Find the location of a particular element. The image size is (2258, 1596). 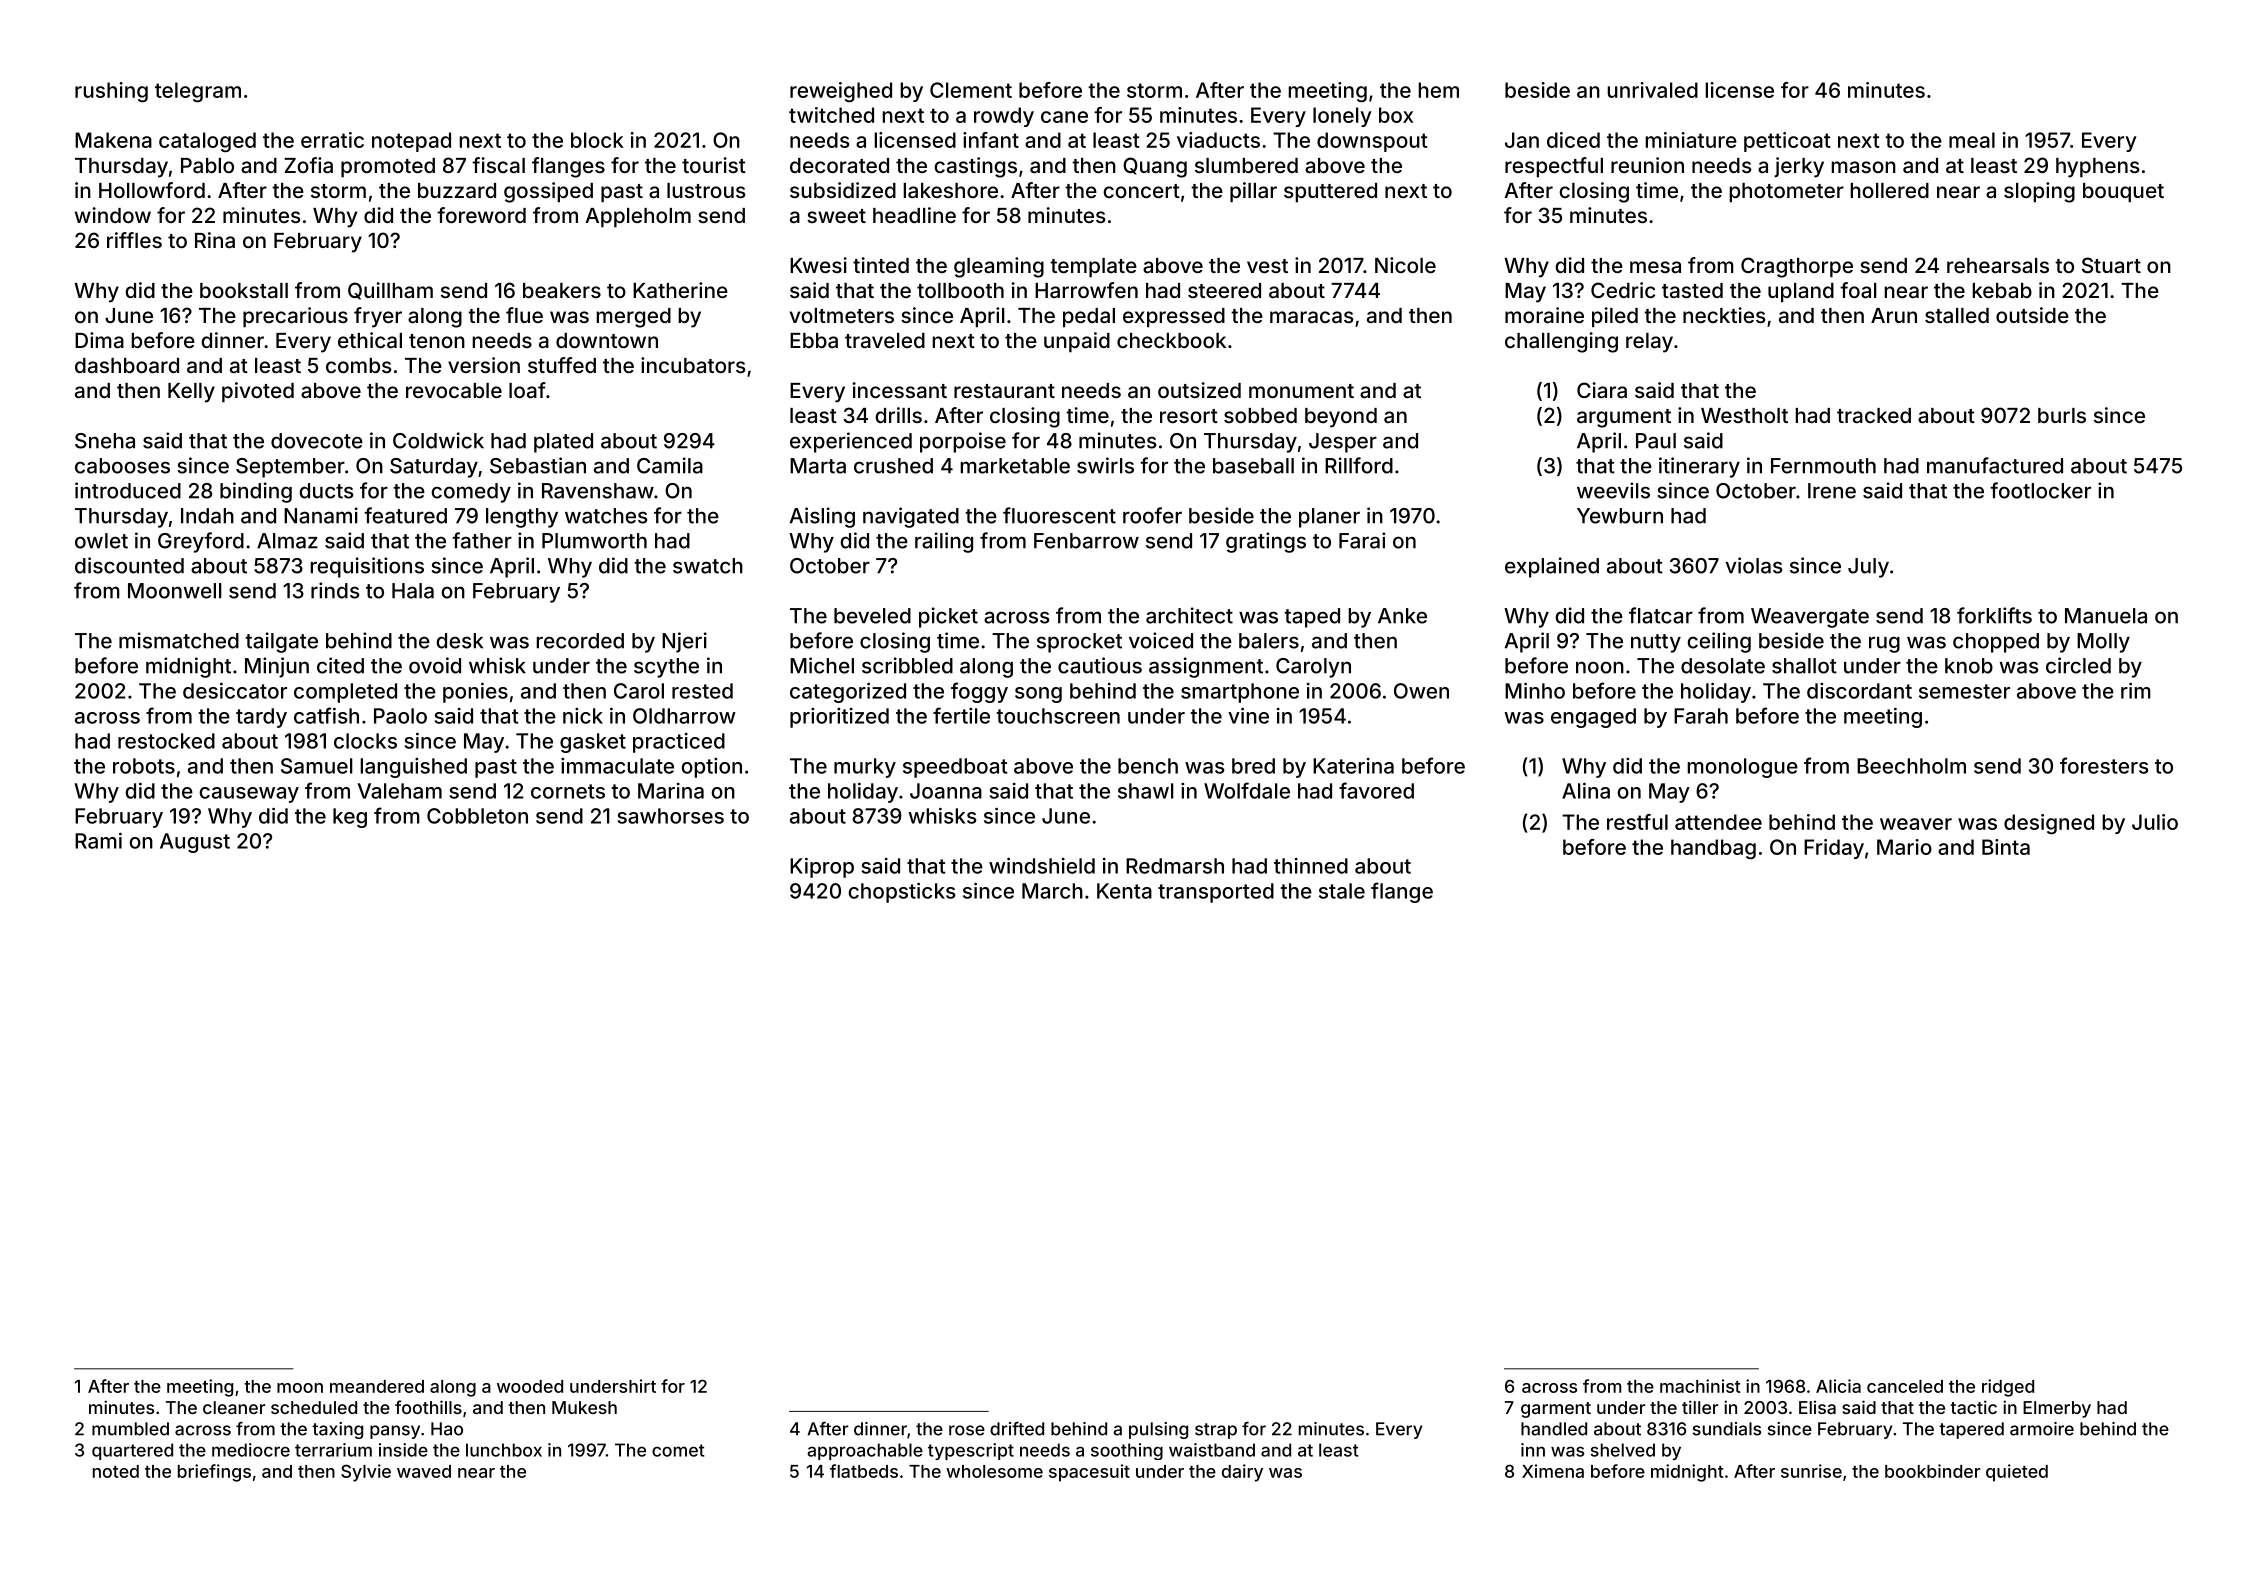

Sneha is located at coordinates (105, 441).
